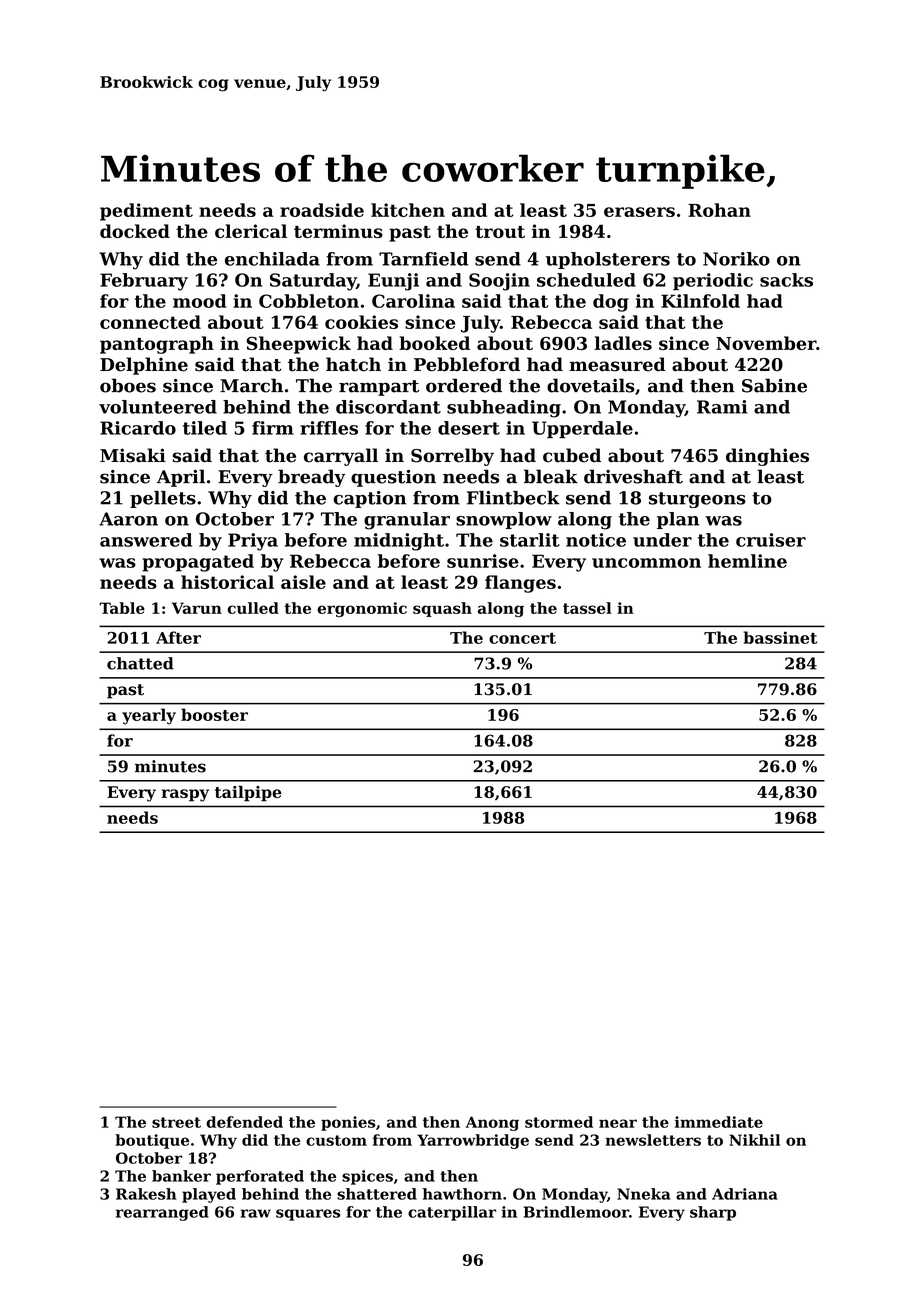 The height and width of the page is (1314, 924). Describe the element at coordinates (248, 794) in the page. I see `tailpipe` at that location.
